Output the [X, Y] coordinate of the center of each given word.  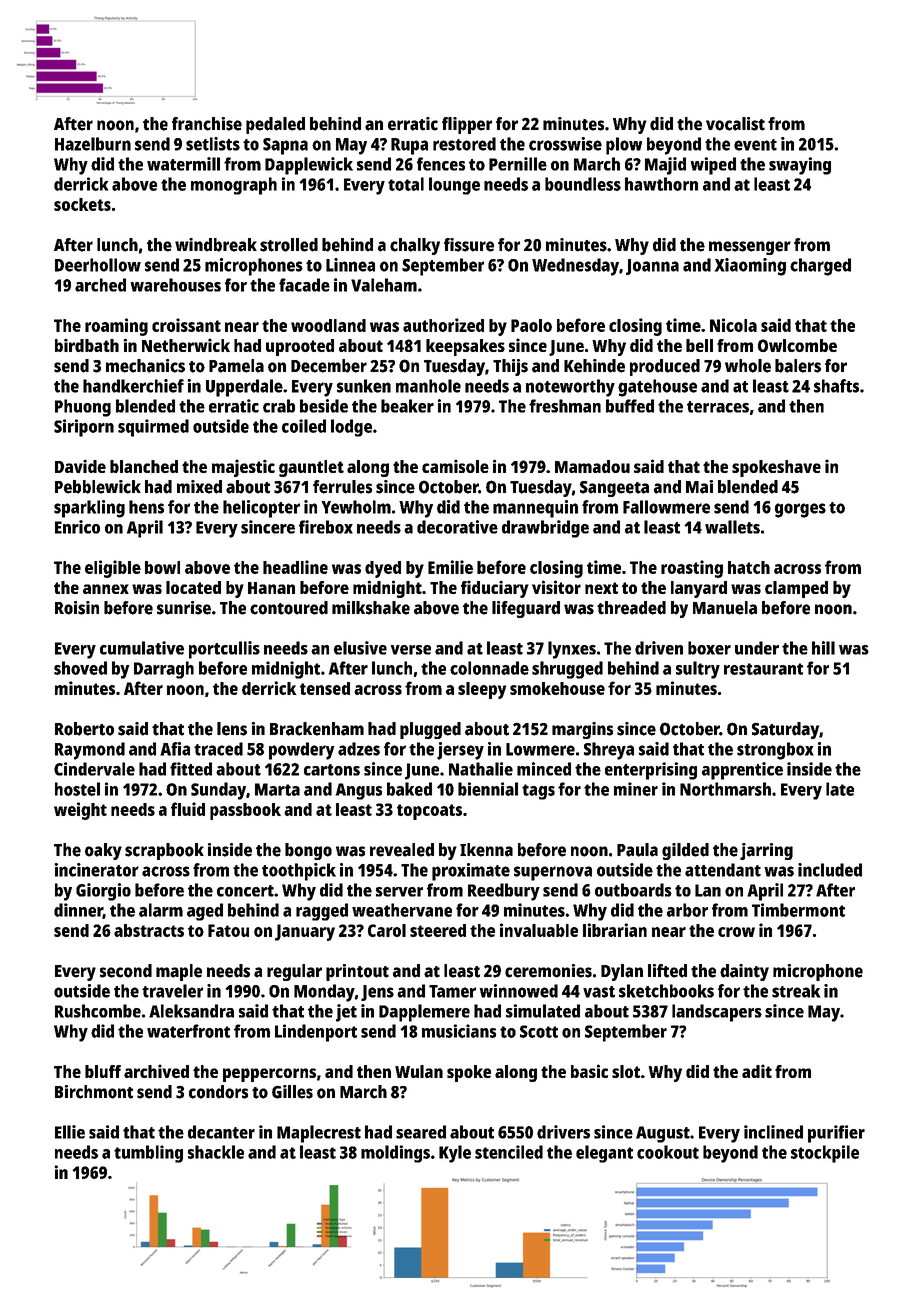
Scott [539, 1031]
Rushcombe [98, 1011]
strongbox [775, 751]
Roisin [77, 608]
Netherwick [186, 345]
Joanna [652, 267]
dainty [744, 972]
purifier [836, 1134]
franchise [207, 124]
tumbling [148, 1154]
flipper [467, 125]
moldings [395, 1154]
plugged [430, 730]
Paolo [531, 325]
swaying [800, 166]
